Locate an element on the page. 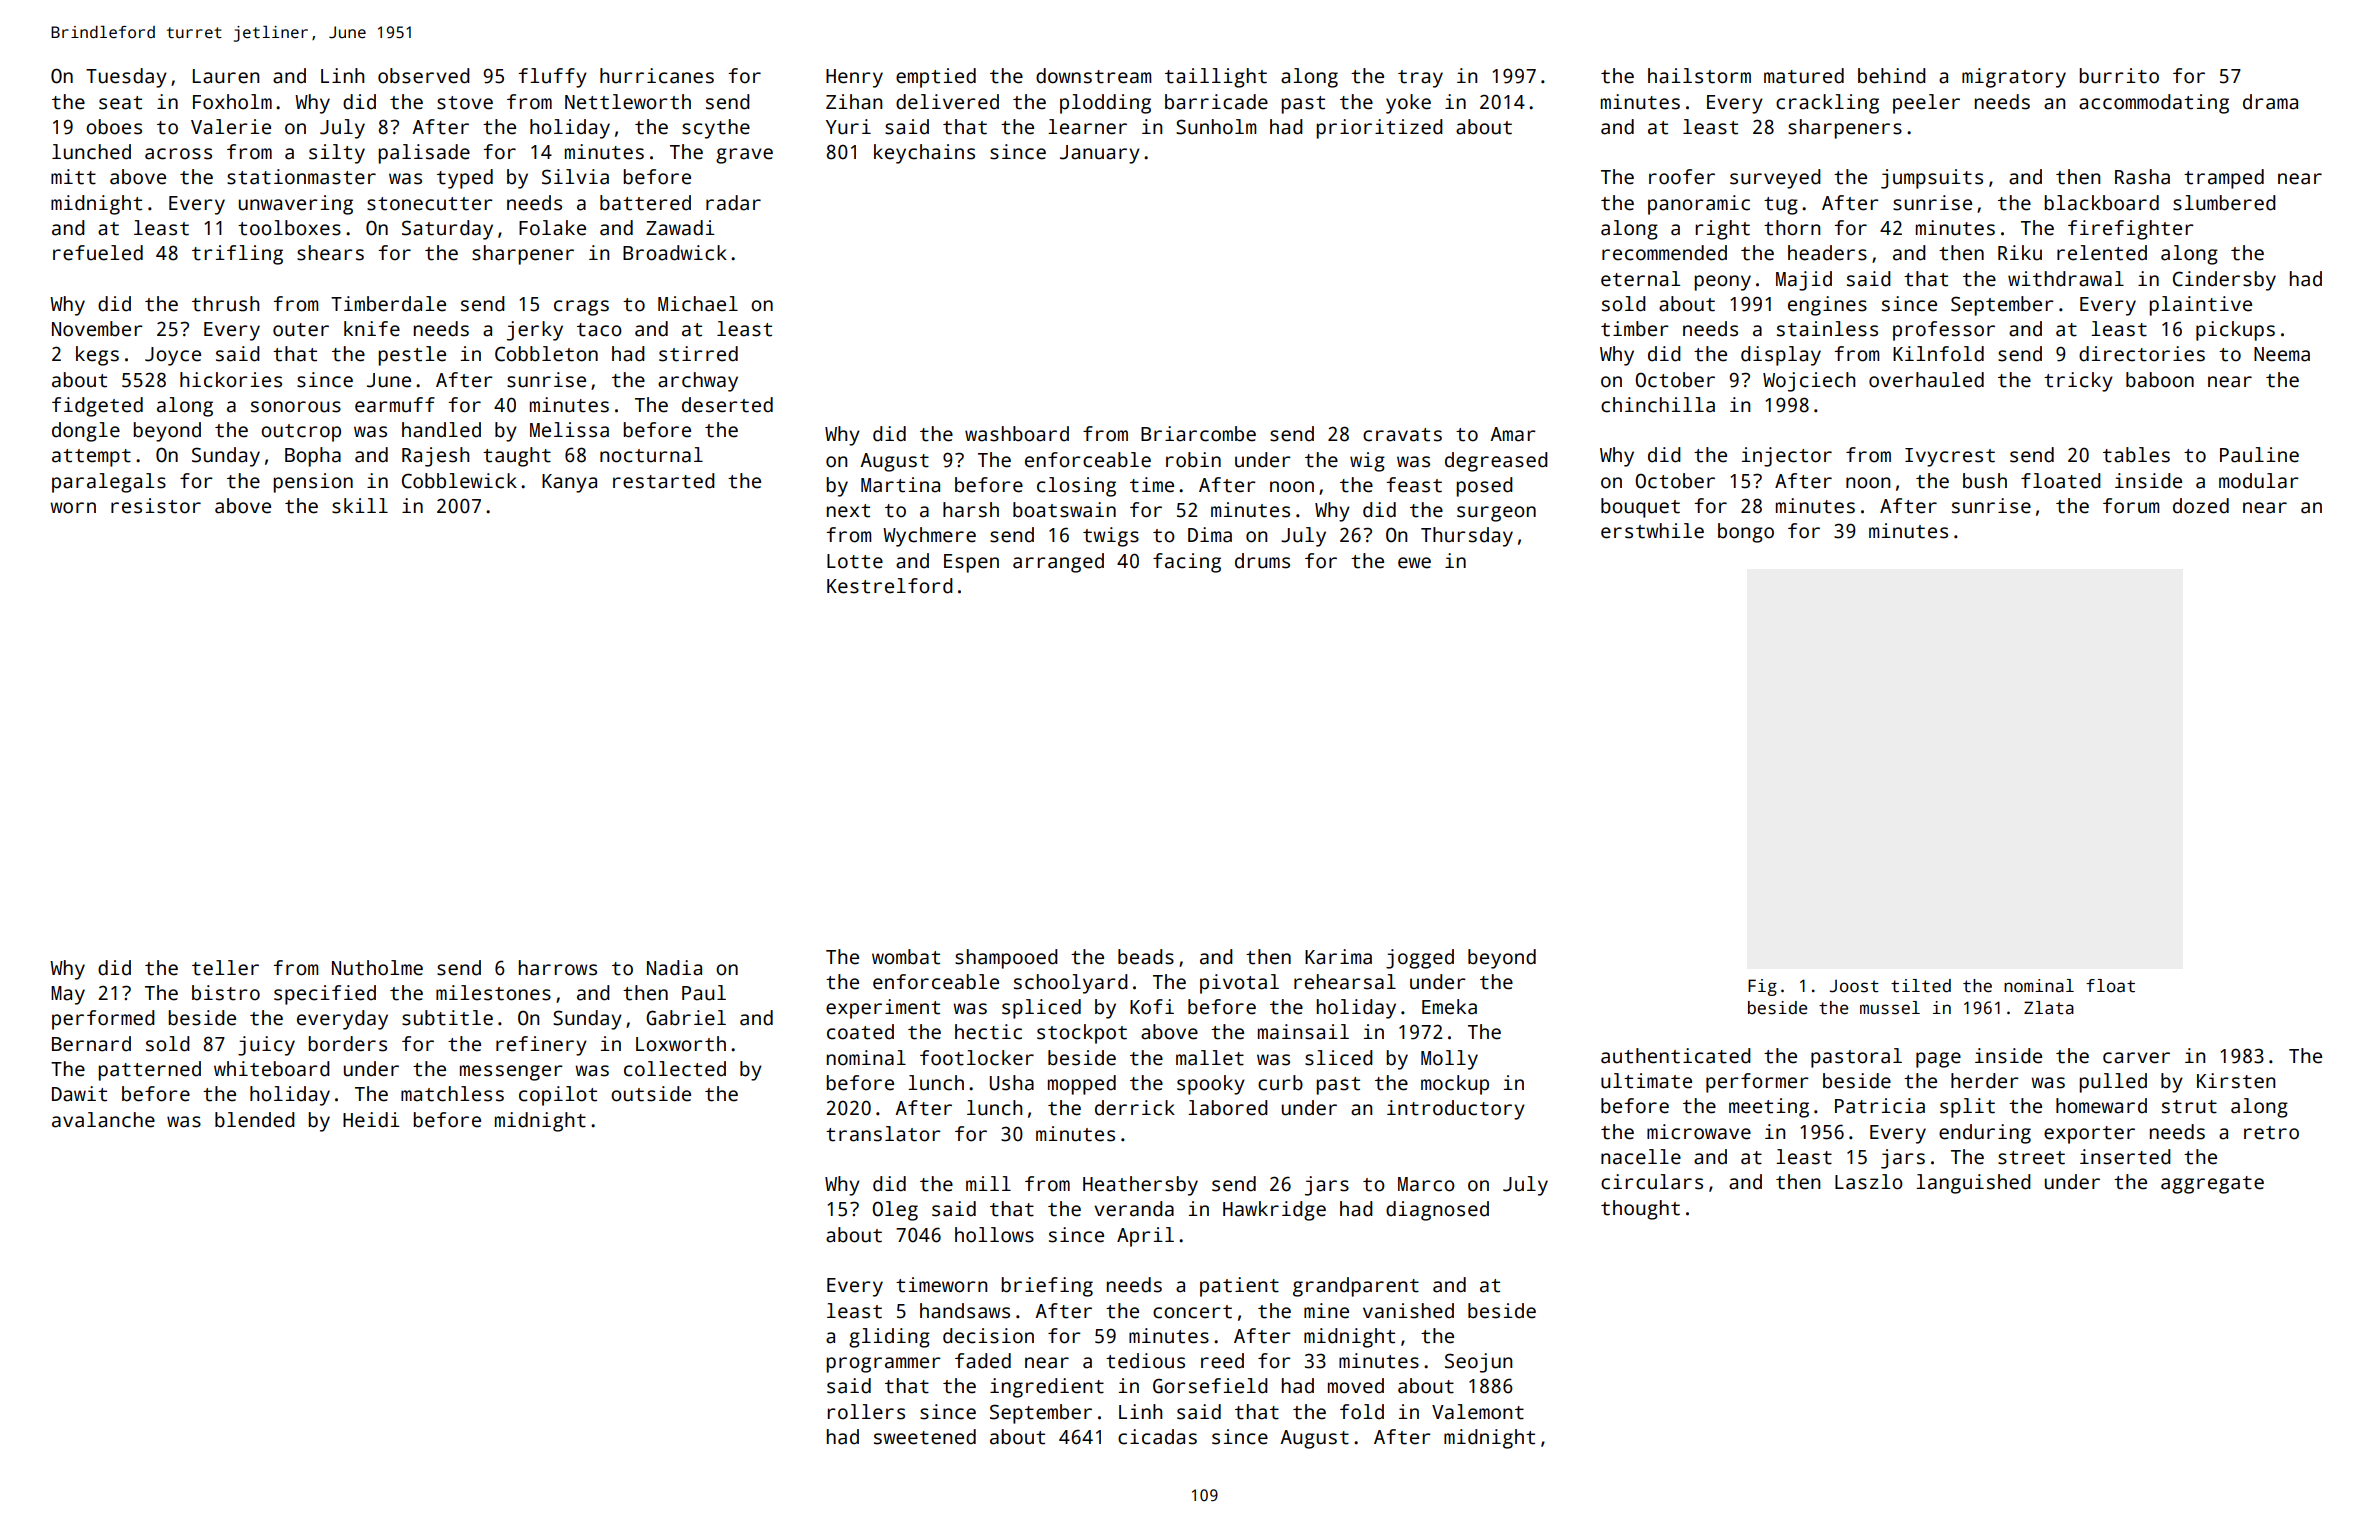 This image has height=1540, width=2380. wombat is located at coordinates (906, 957).
